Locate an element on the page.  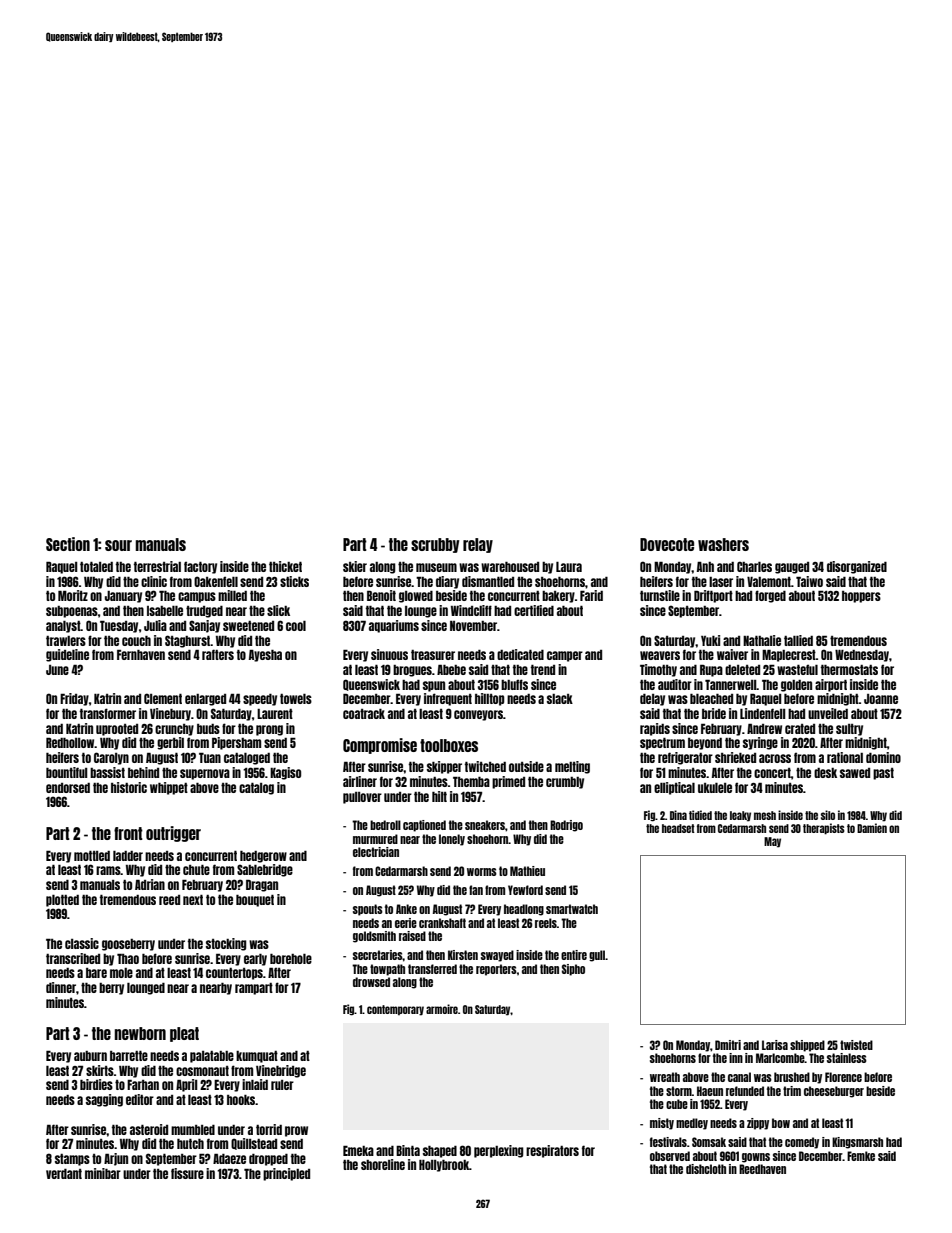
shoreline is located at coordinates (383, 1164).
